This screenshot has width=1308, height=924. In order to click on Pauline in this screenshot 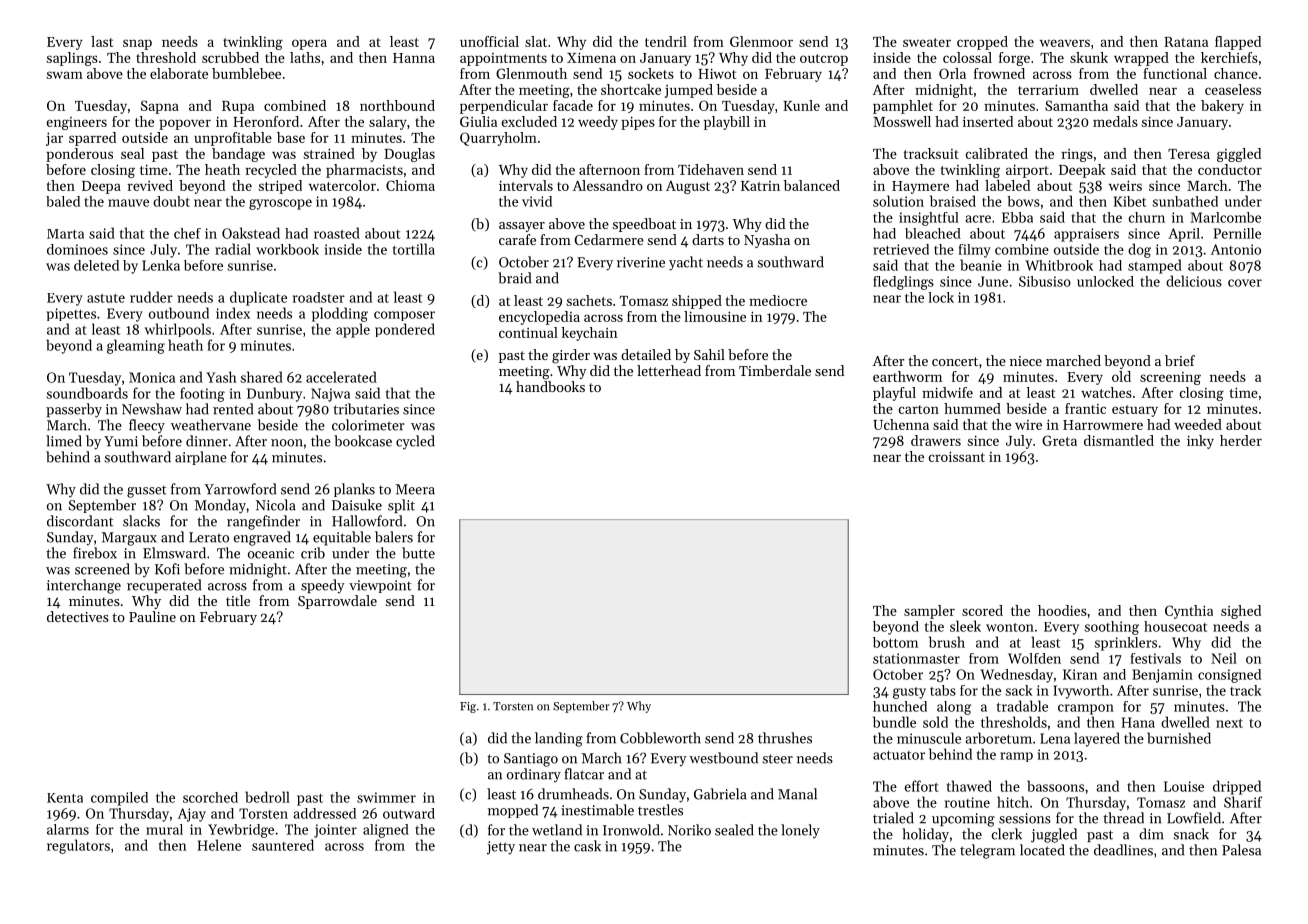, I will do `click(152, 616)`.
